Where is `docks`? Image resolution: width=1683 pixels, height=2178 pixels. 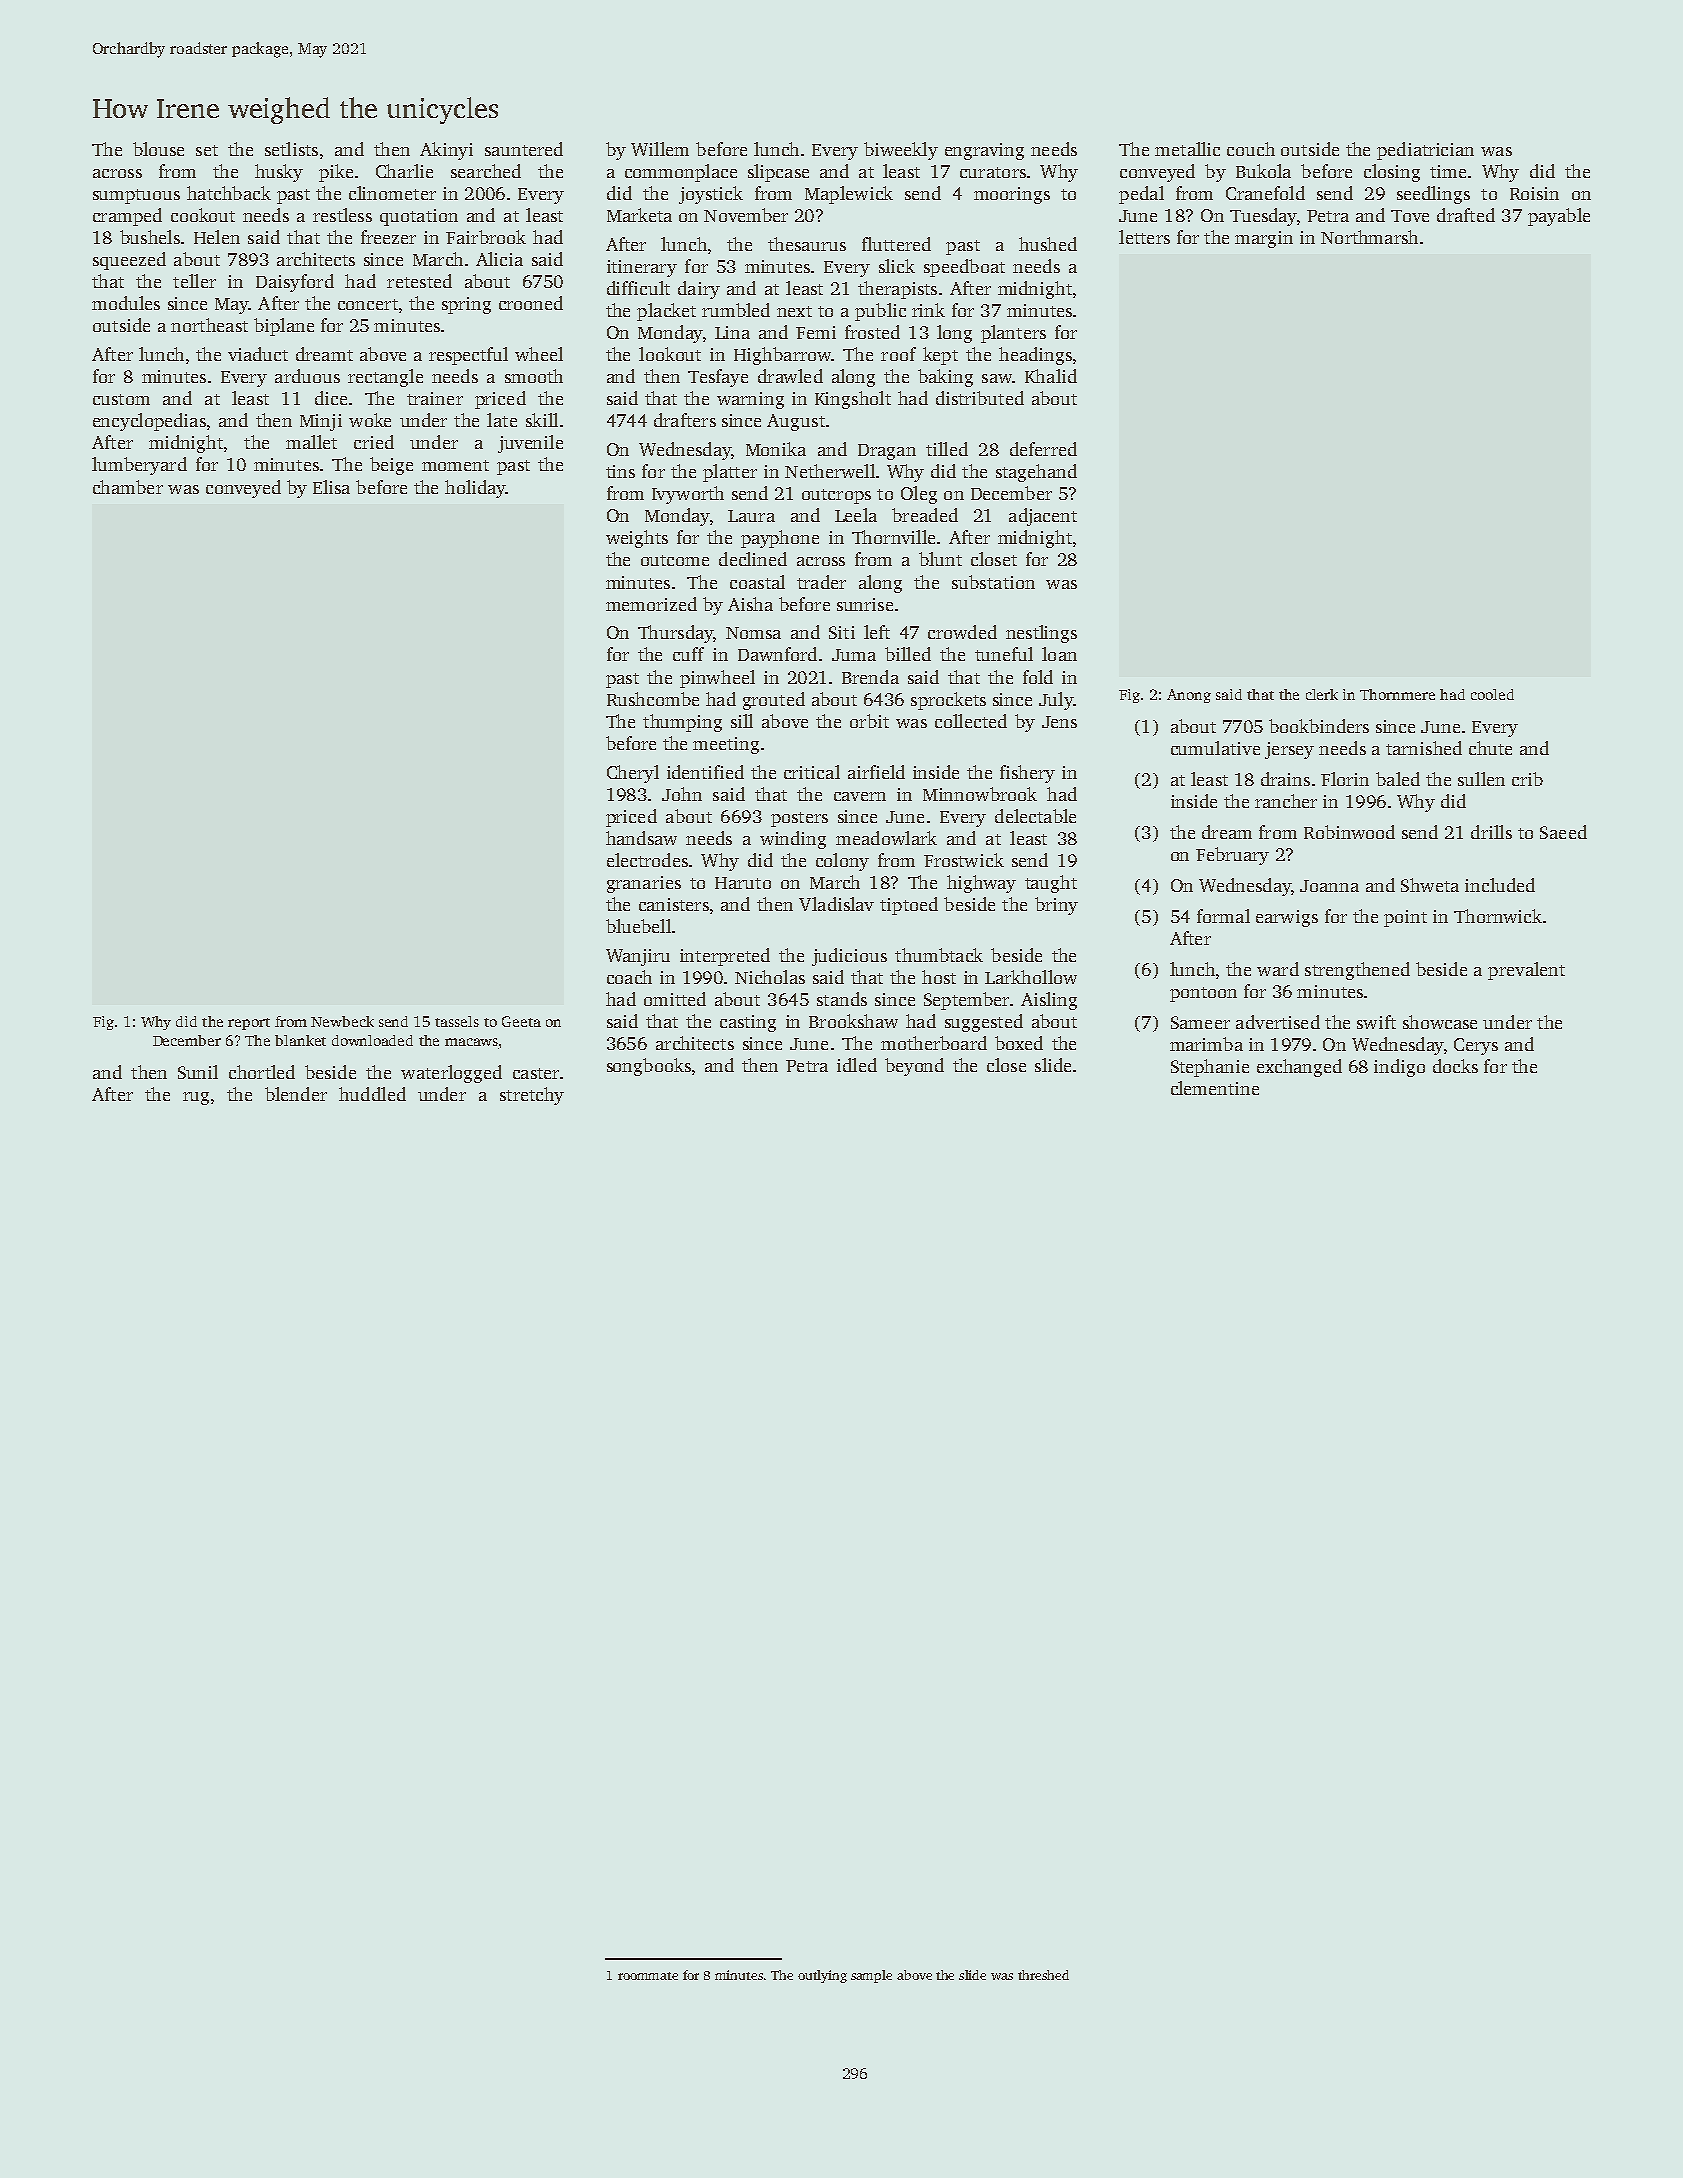 docks is located at coordinates (1455, 1066).
